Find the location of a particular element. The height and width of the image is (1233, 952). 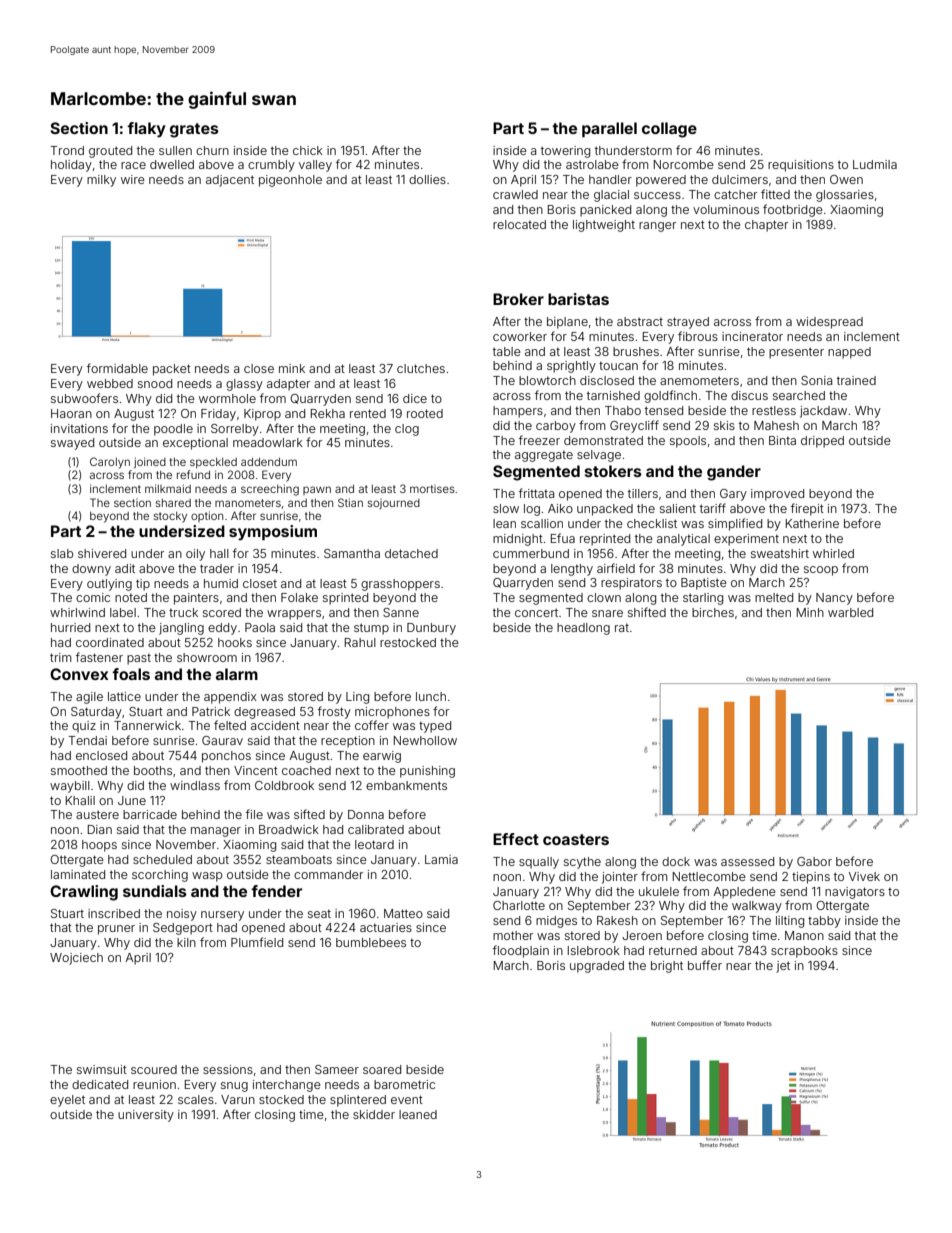

skidder is located at coordinates (374, 1114).
